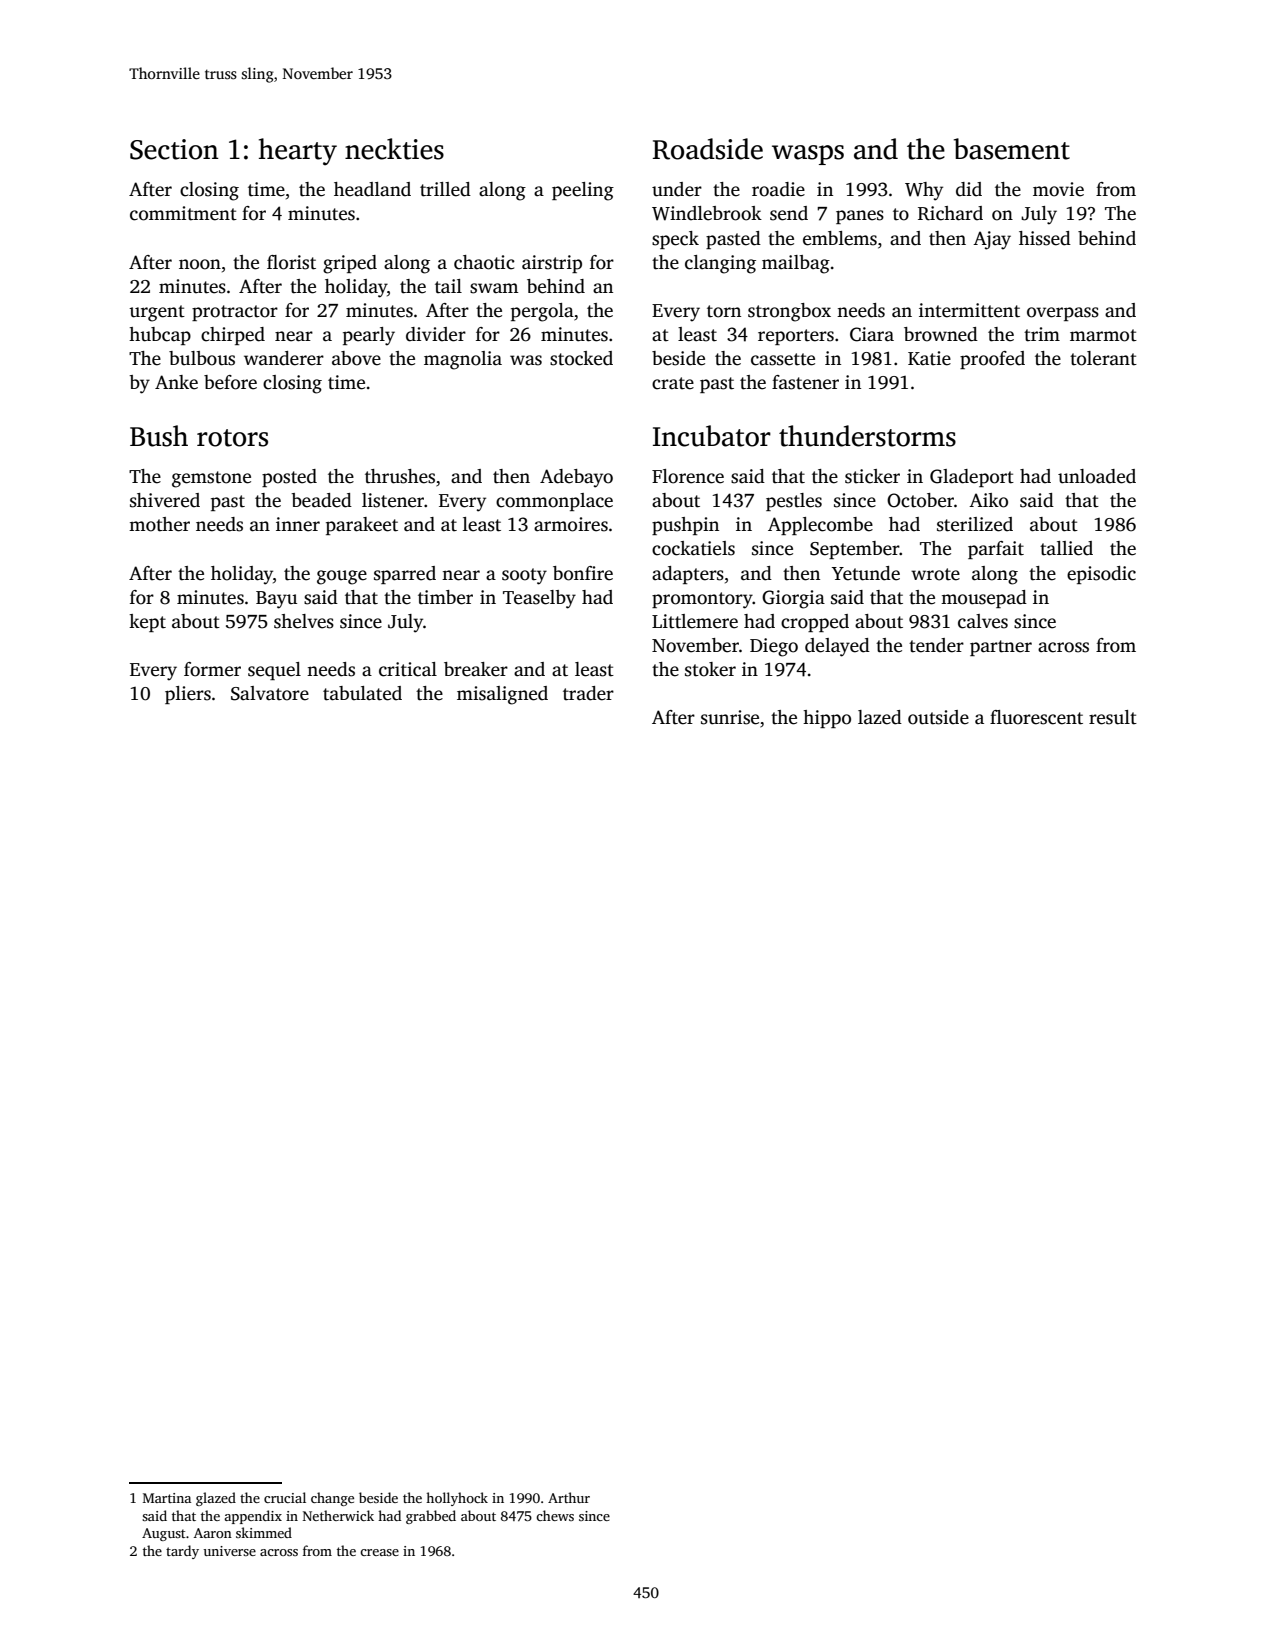 The height and width of the page is (1639, 1266). What do you see at coordinates (157, 313) in the page?
I see `urgent` at bounding box center [157, 313].
